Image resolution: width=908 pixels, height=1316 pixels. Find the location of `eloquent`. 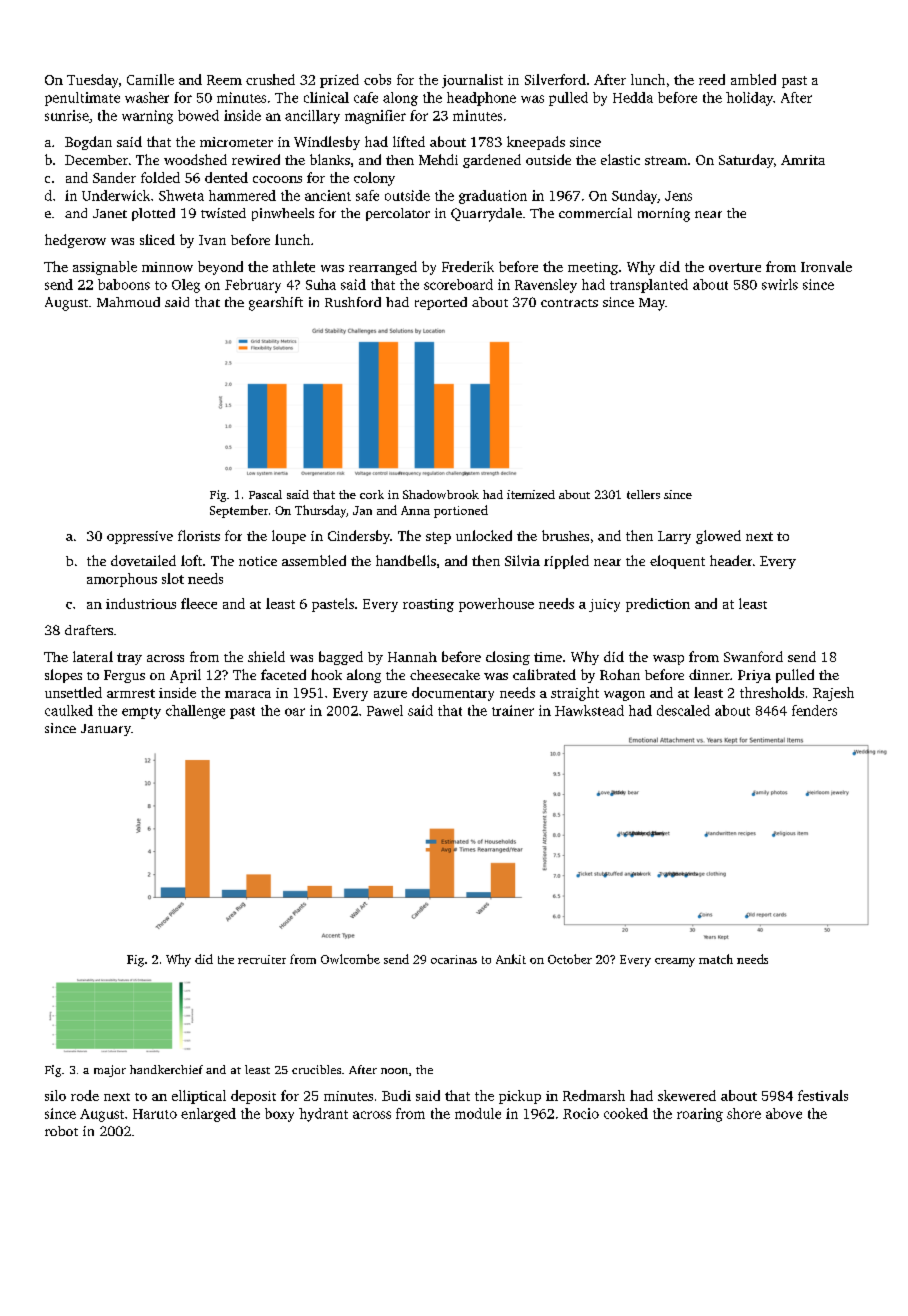

eloquent is located at coordinates (677, 562).
